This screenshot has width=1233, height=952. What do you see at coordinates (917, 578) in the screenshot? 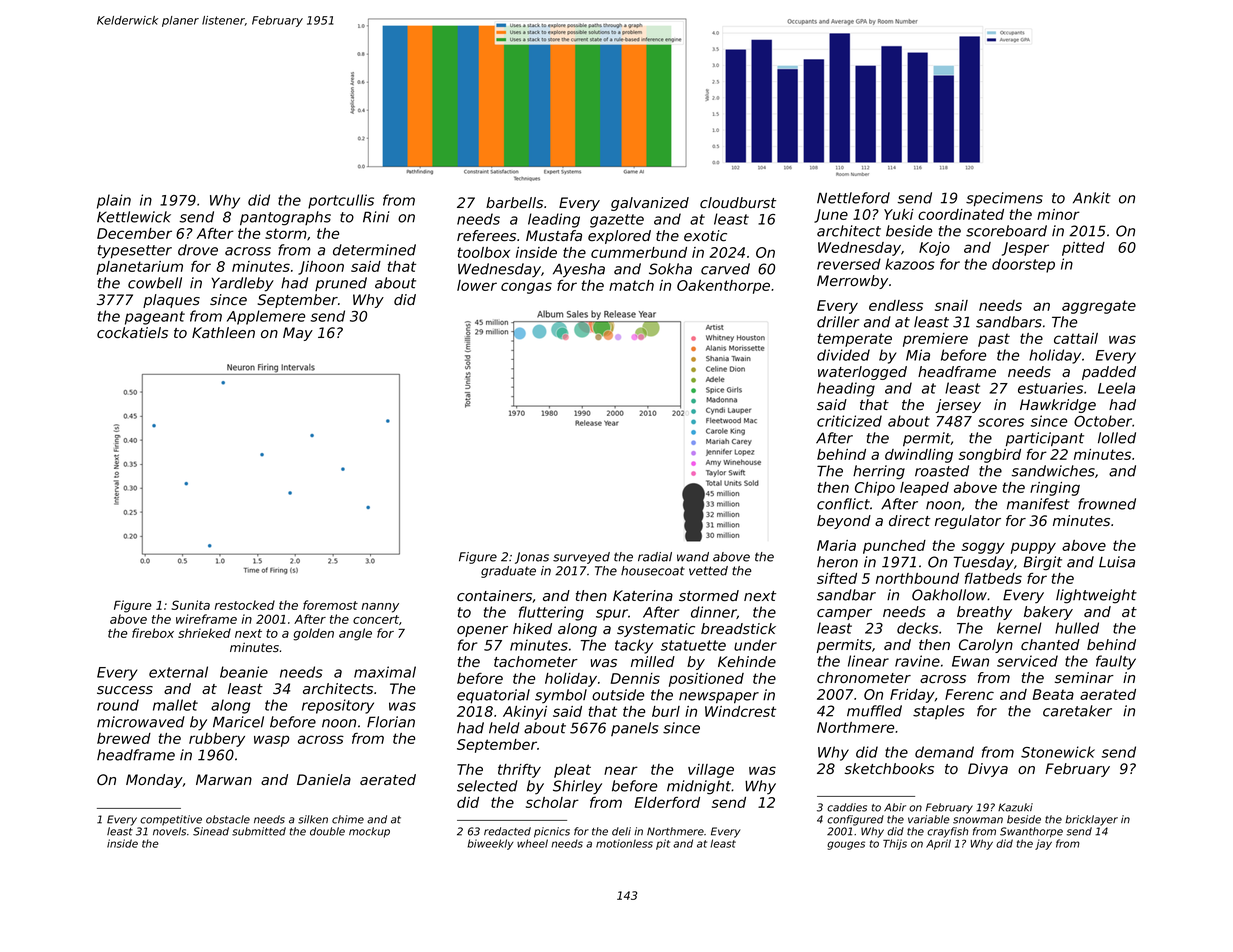
I see `northbound` at bounding box center [917, 578].
